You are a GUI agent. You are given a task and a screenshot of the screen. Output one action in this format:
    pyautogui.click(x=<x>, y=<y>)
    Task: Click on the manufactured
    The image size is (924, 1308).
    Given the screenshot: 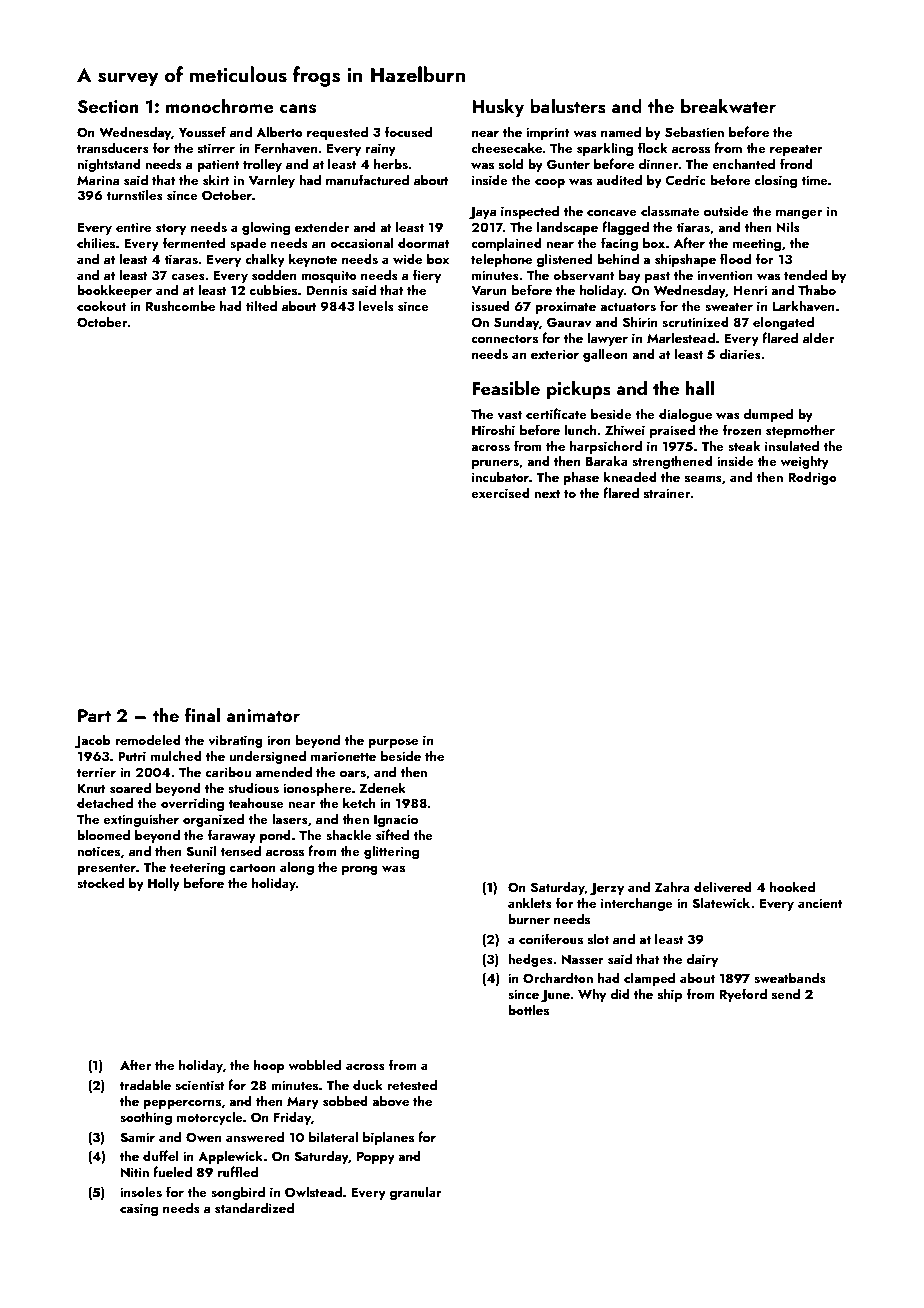 What is the action you would take?
    pyautogui.click(x=367, y=179)
